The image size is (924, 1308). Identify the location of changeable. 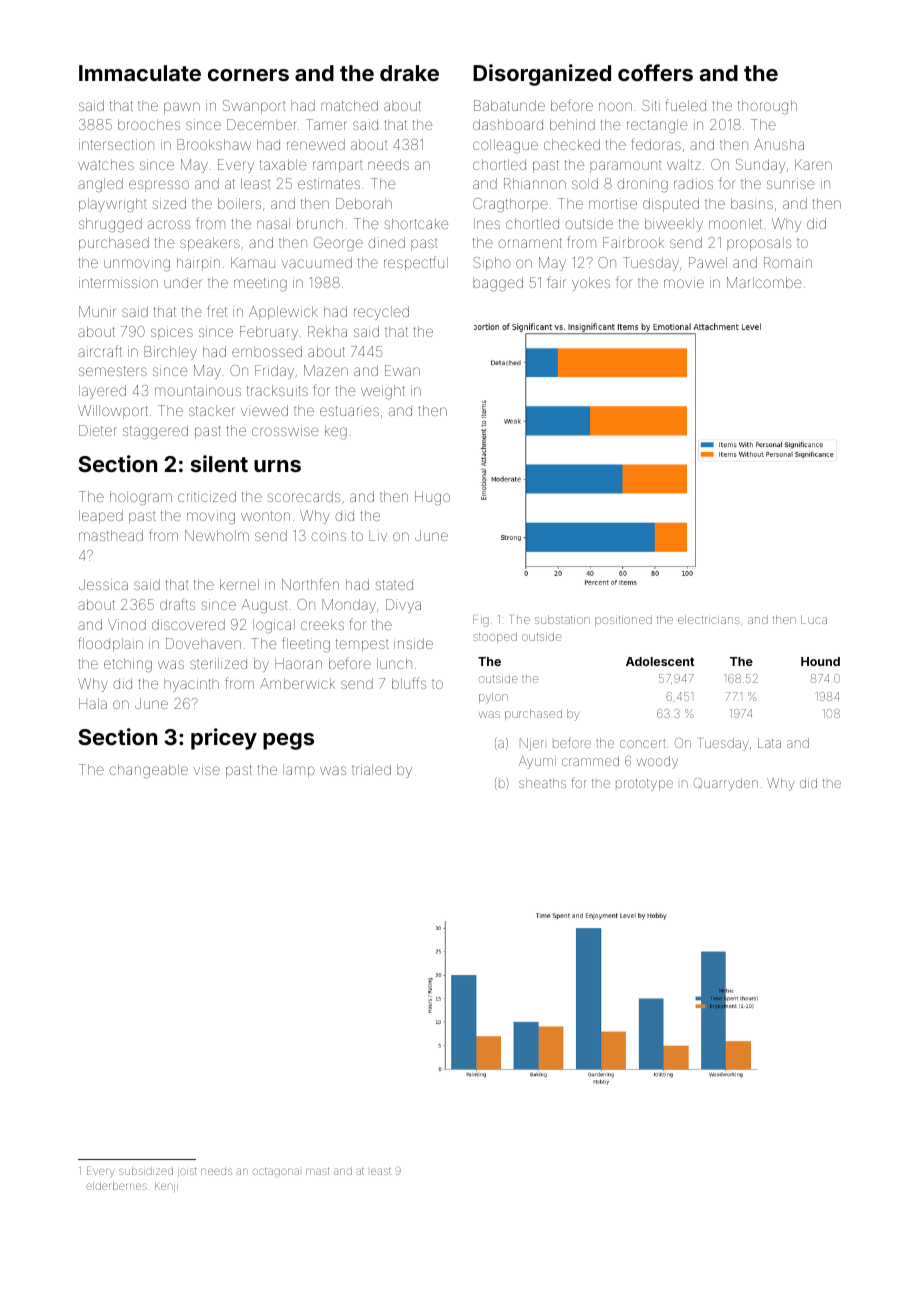
(148, 771).
